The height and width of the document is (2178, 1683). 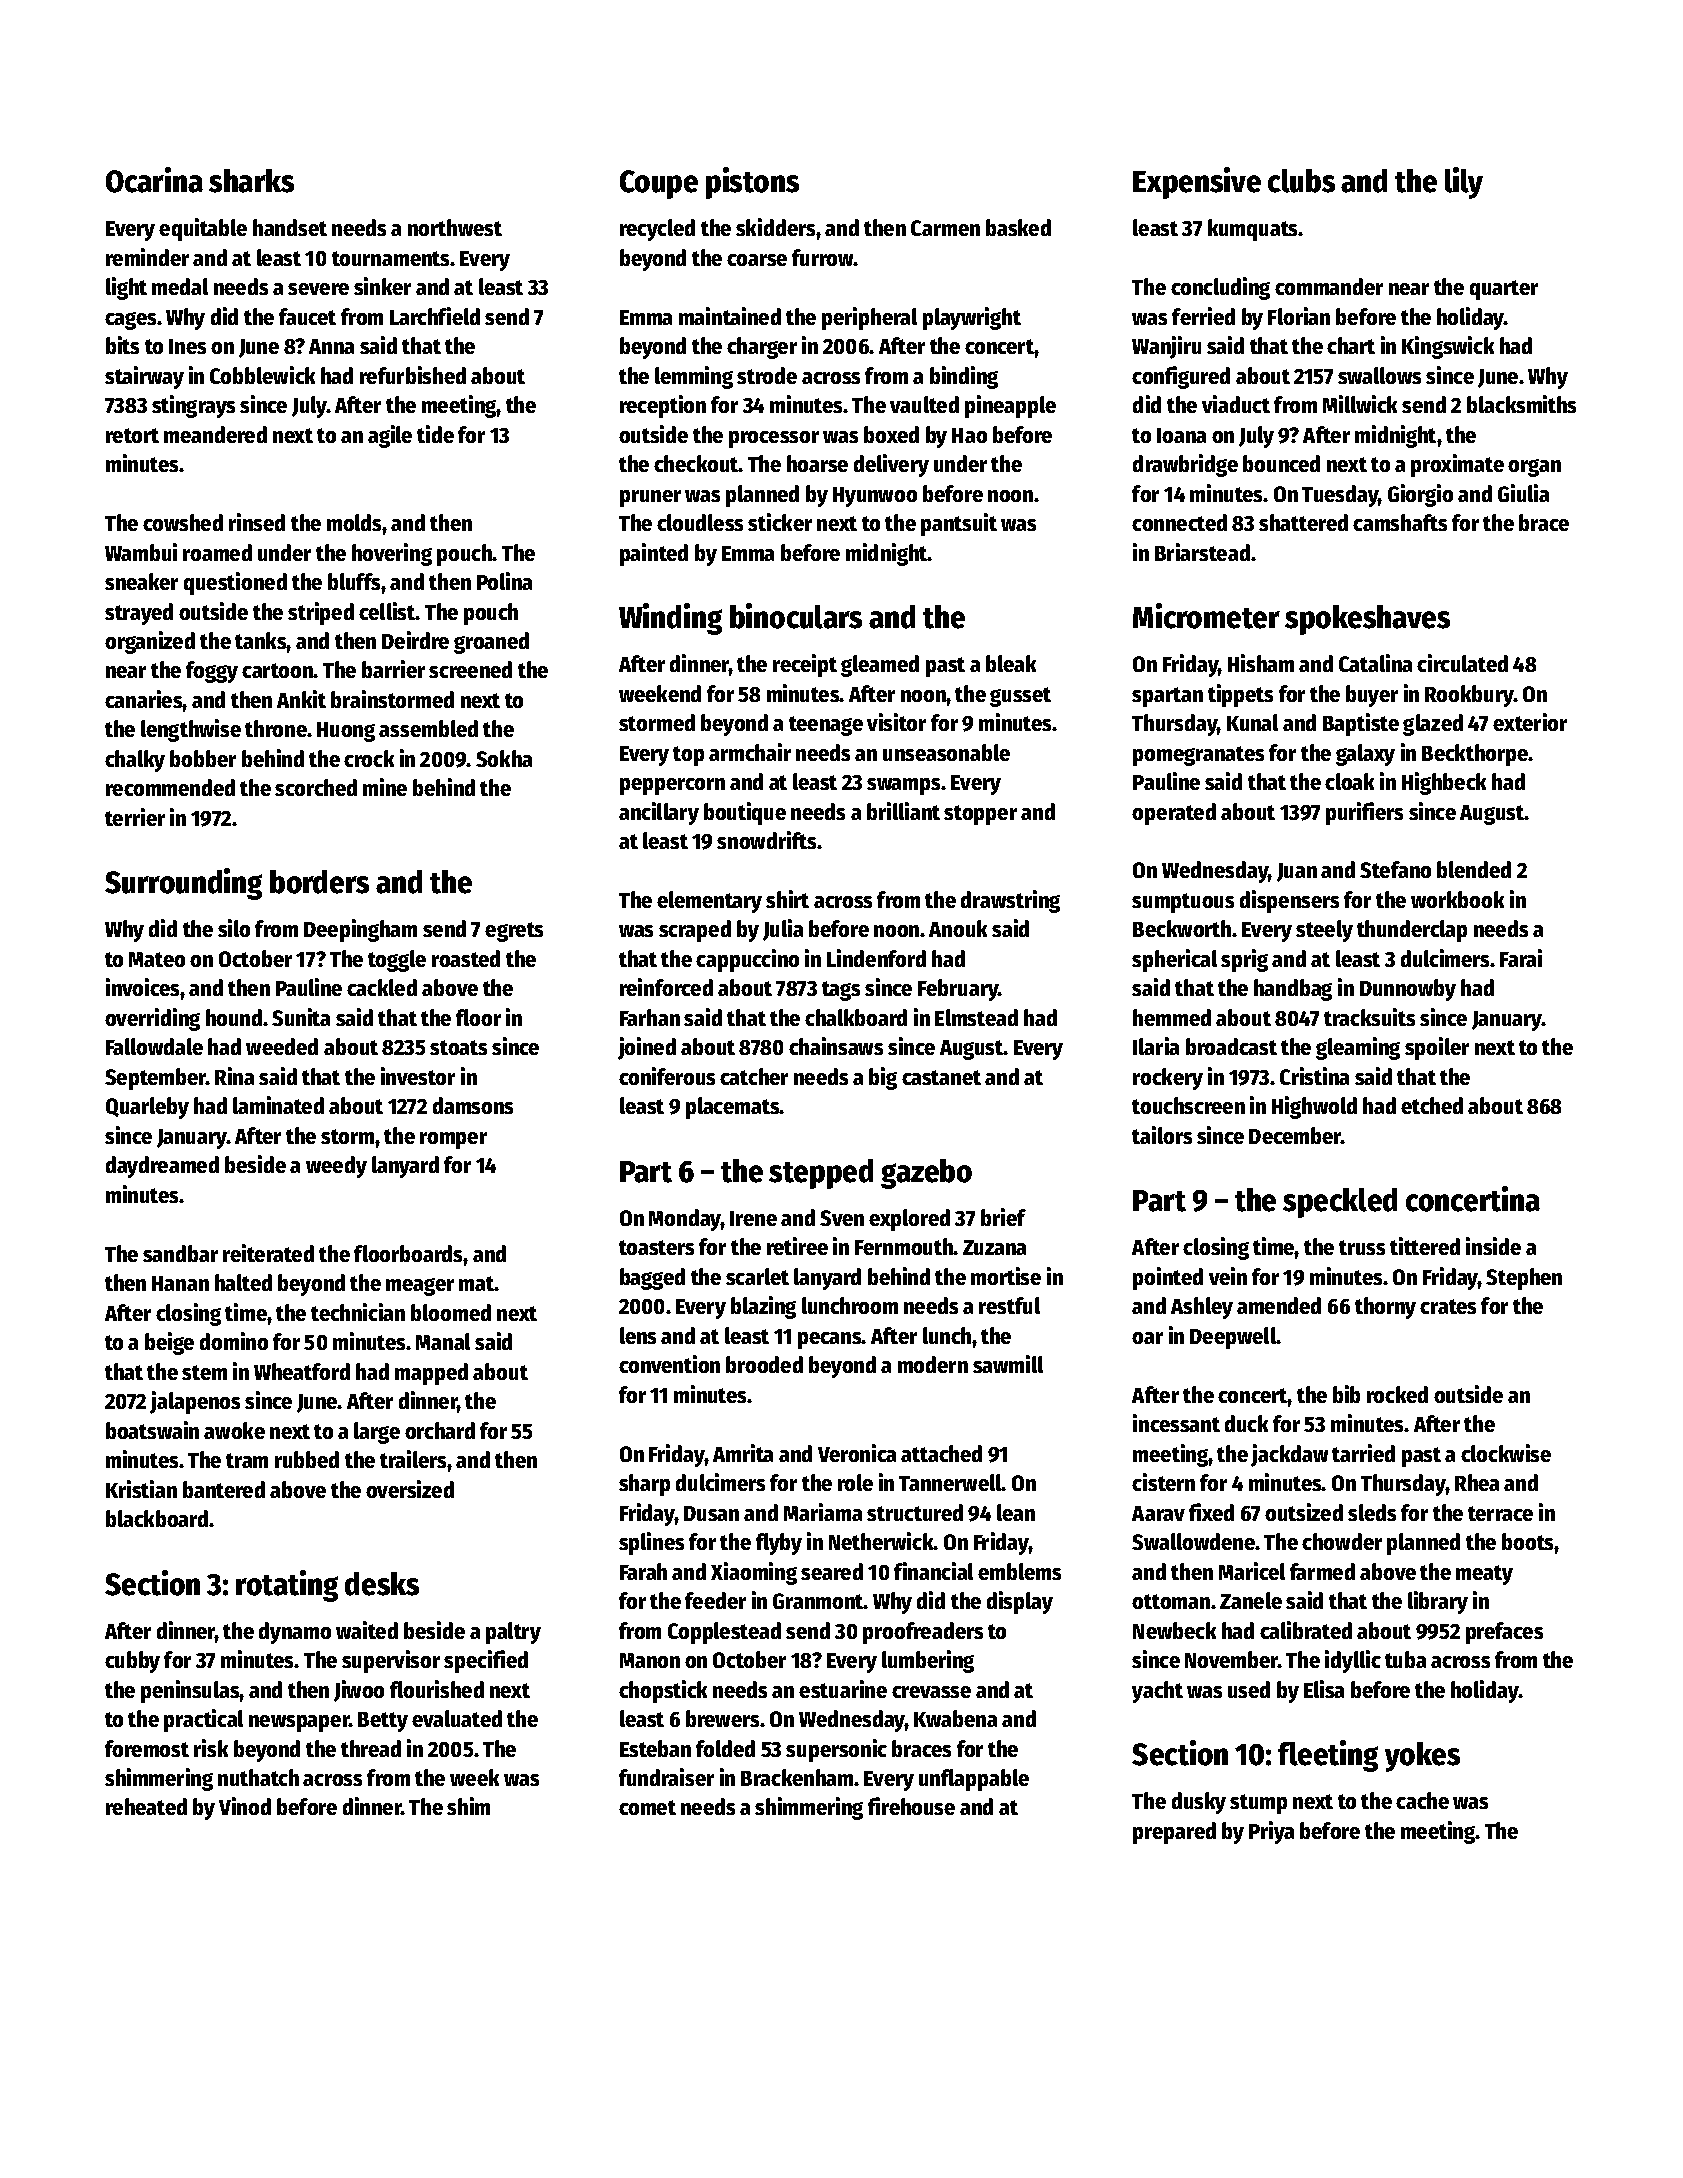 I want to click on quarter, so click(x=1504, y=290).
